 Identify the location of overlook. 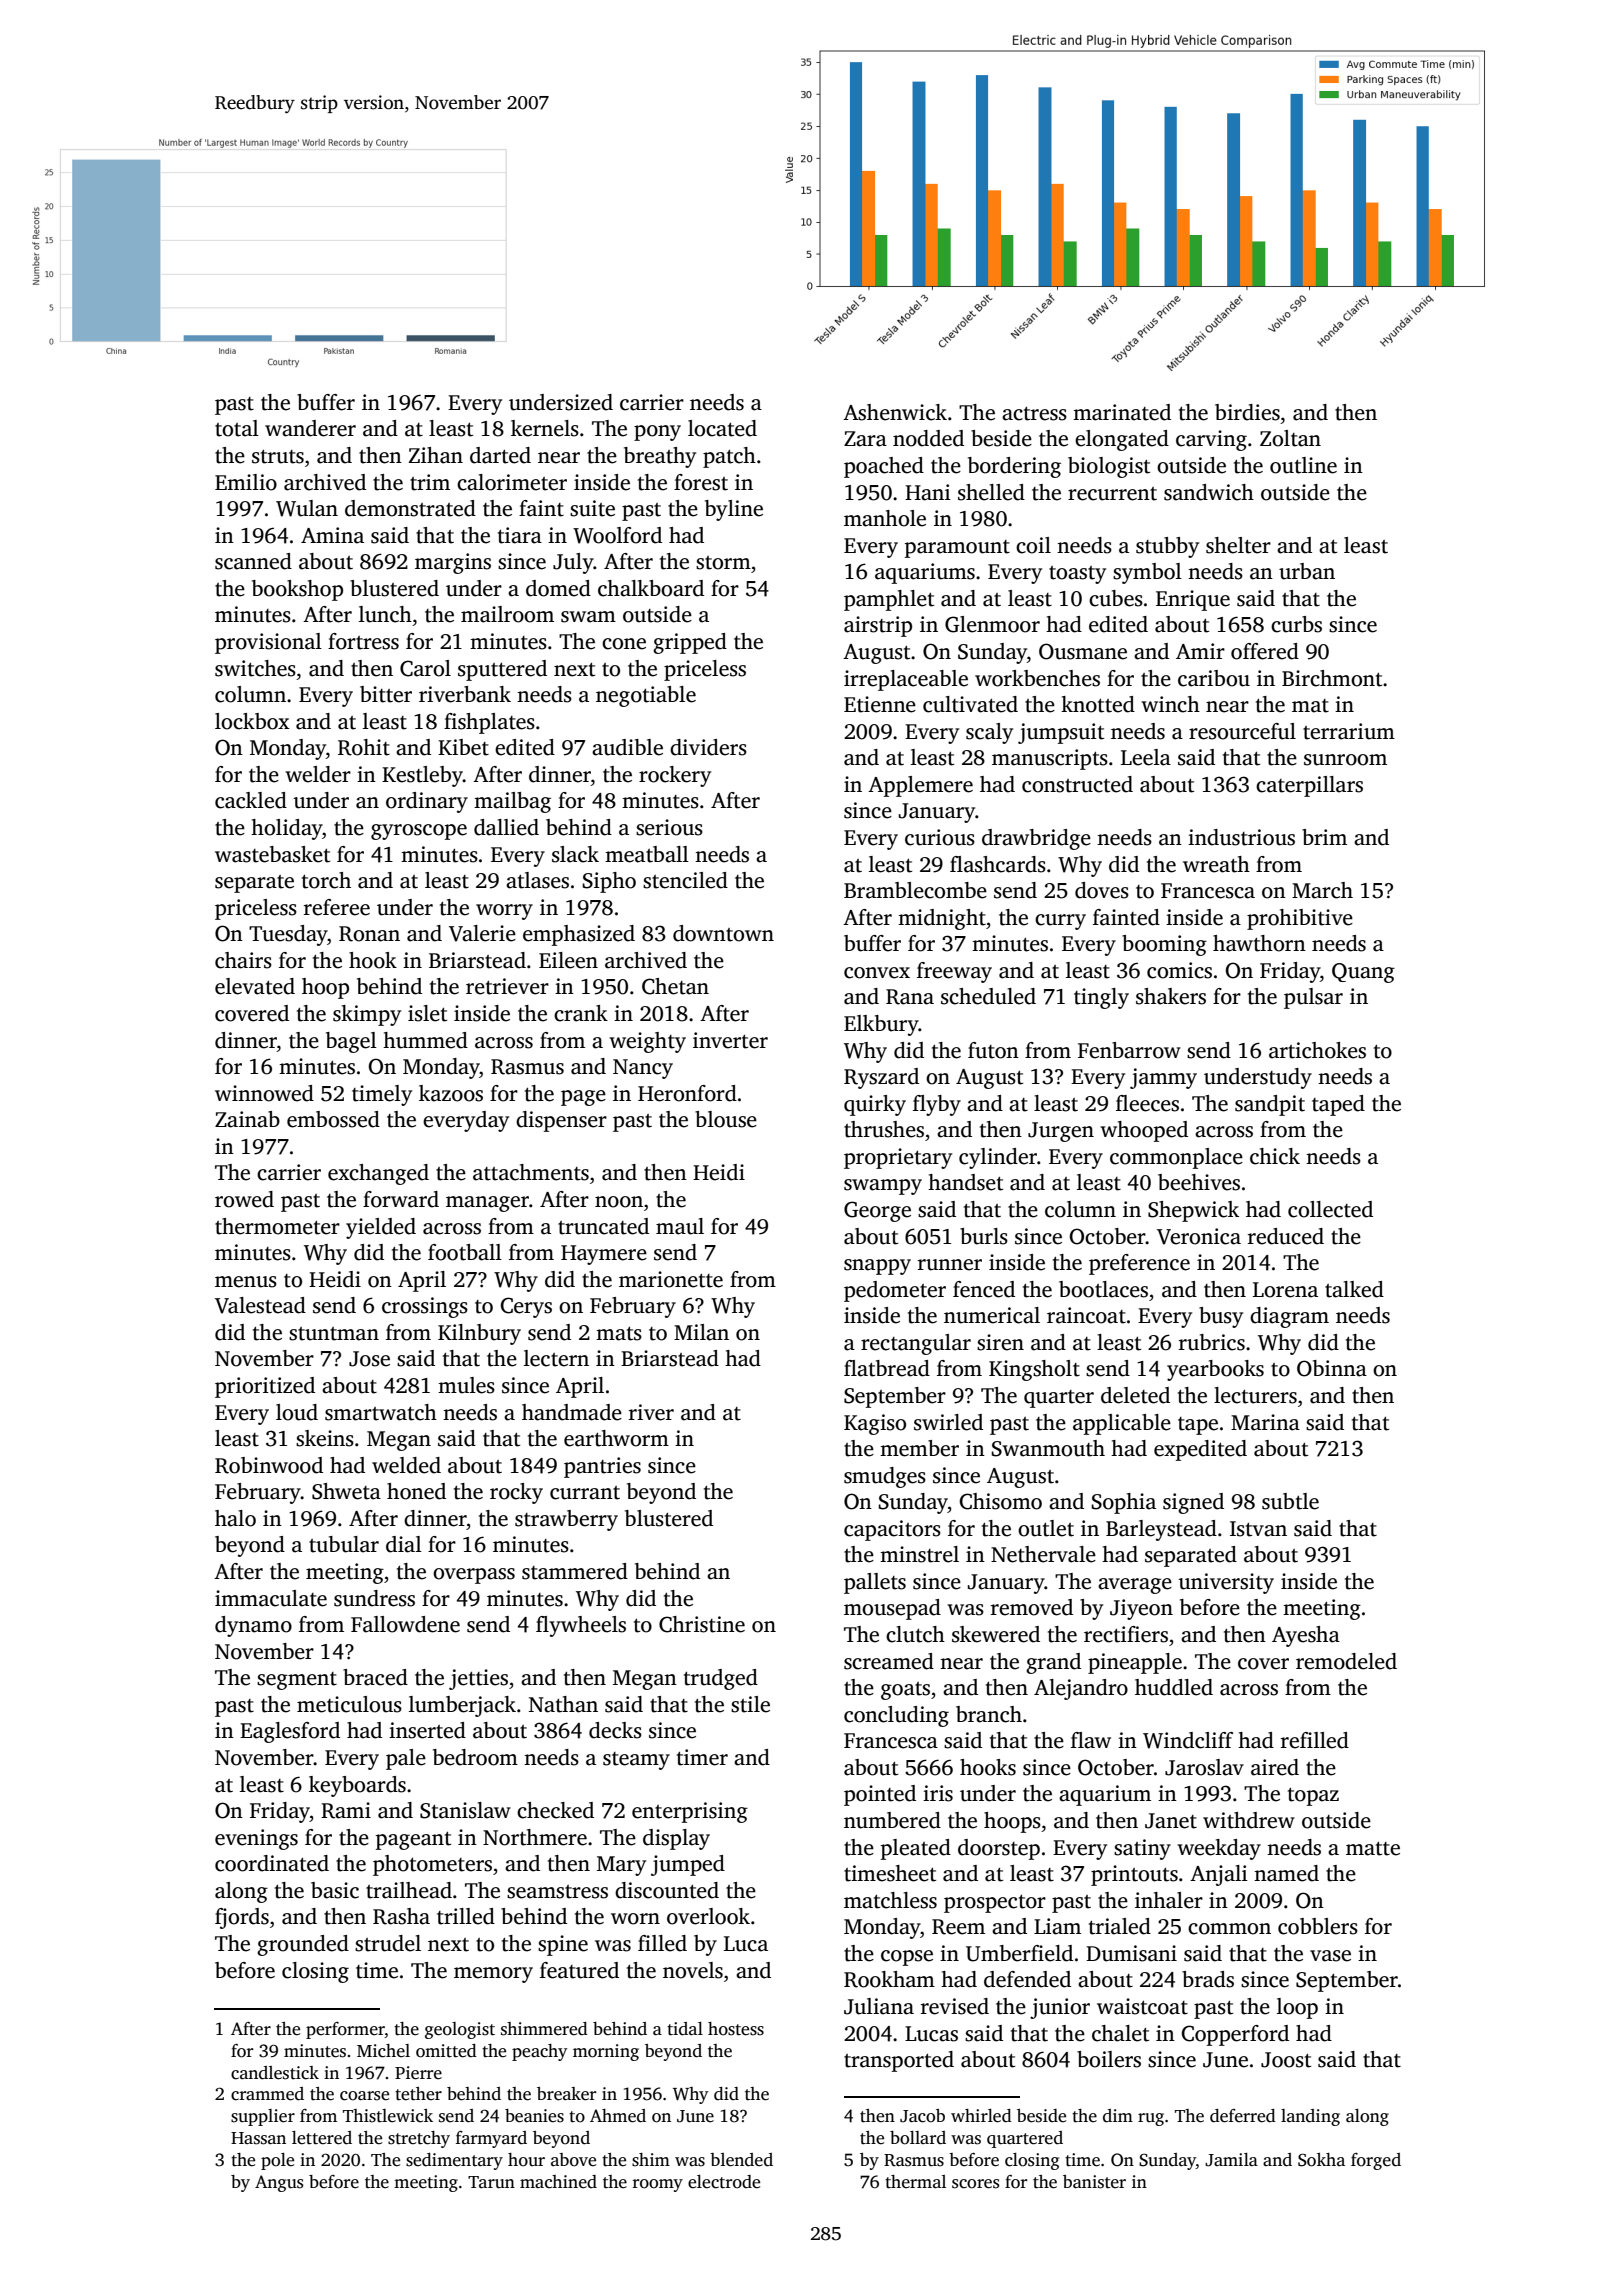
(708, 1916).
